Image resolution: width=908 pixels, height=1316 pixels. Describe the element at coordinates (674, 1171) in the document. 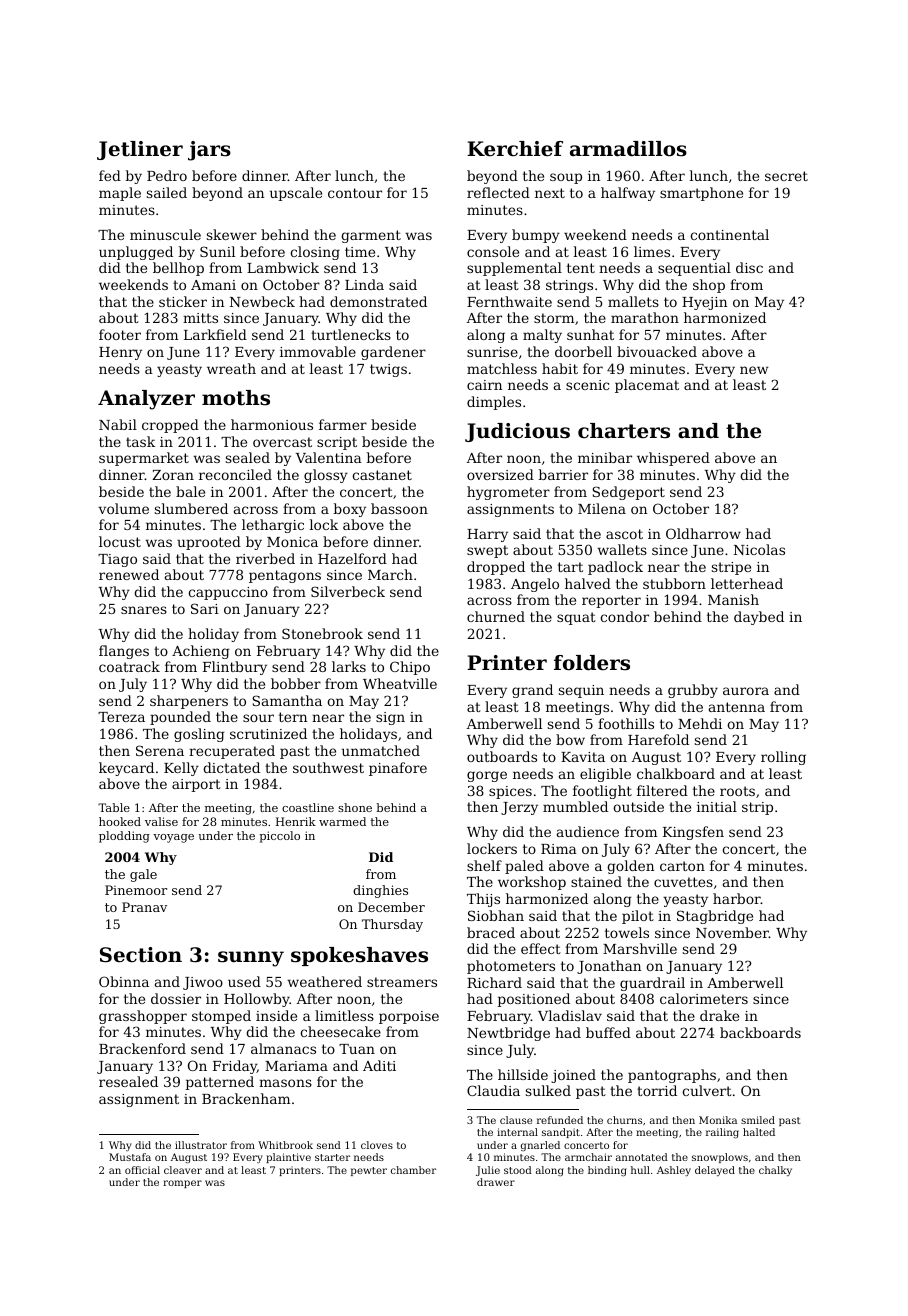

I see `Ashley` at that location.
